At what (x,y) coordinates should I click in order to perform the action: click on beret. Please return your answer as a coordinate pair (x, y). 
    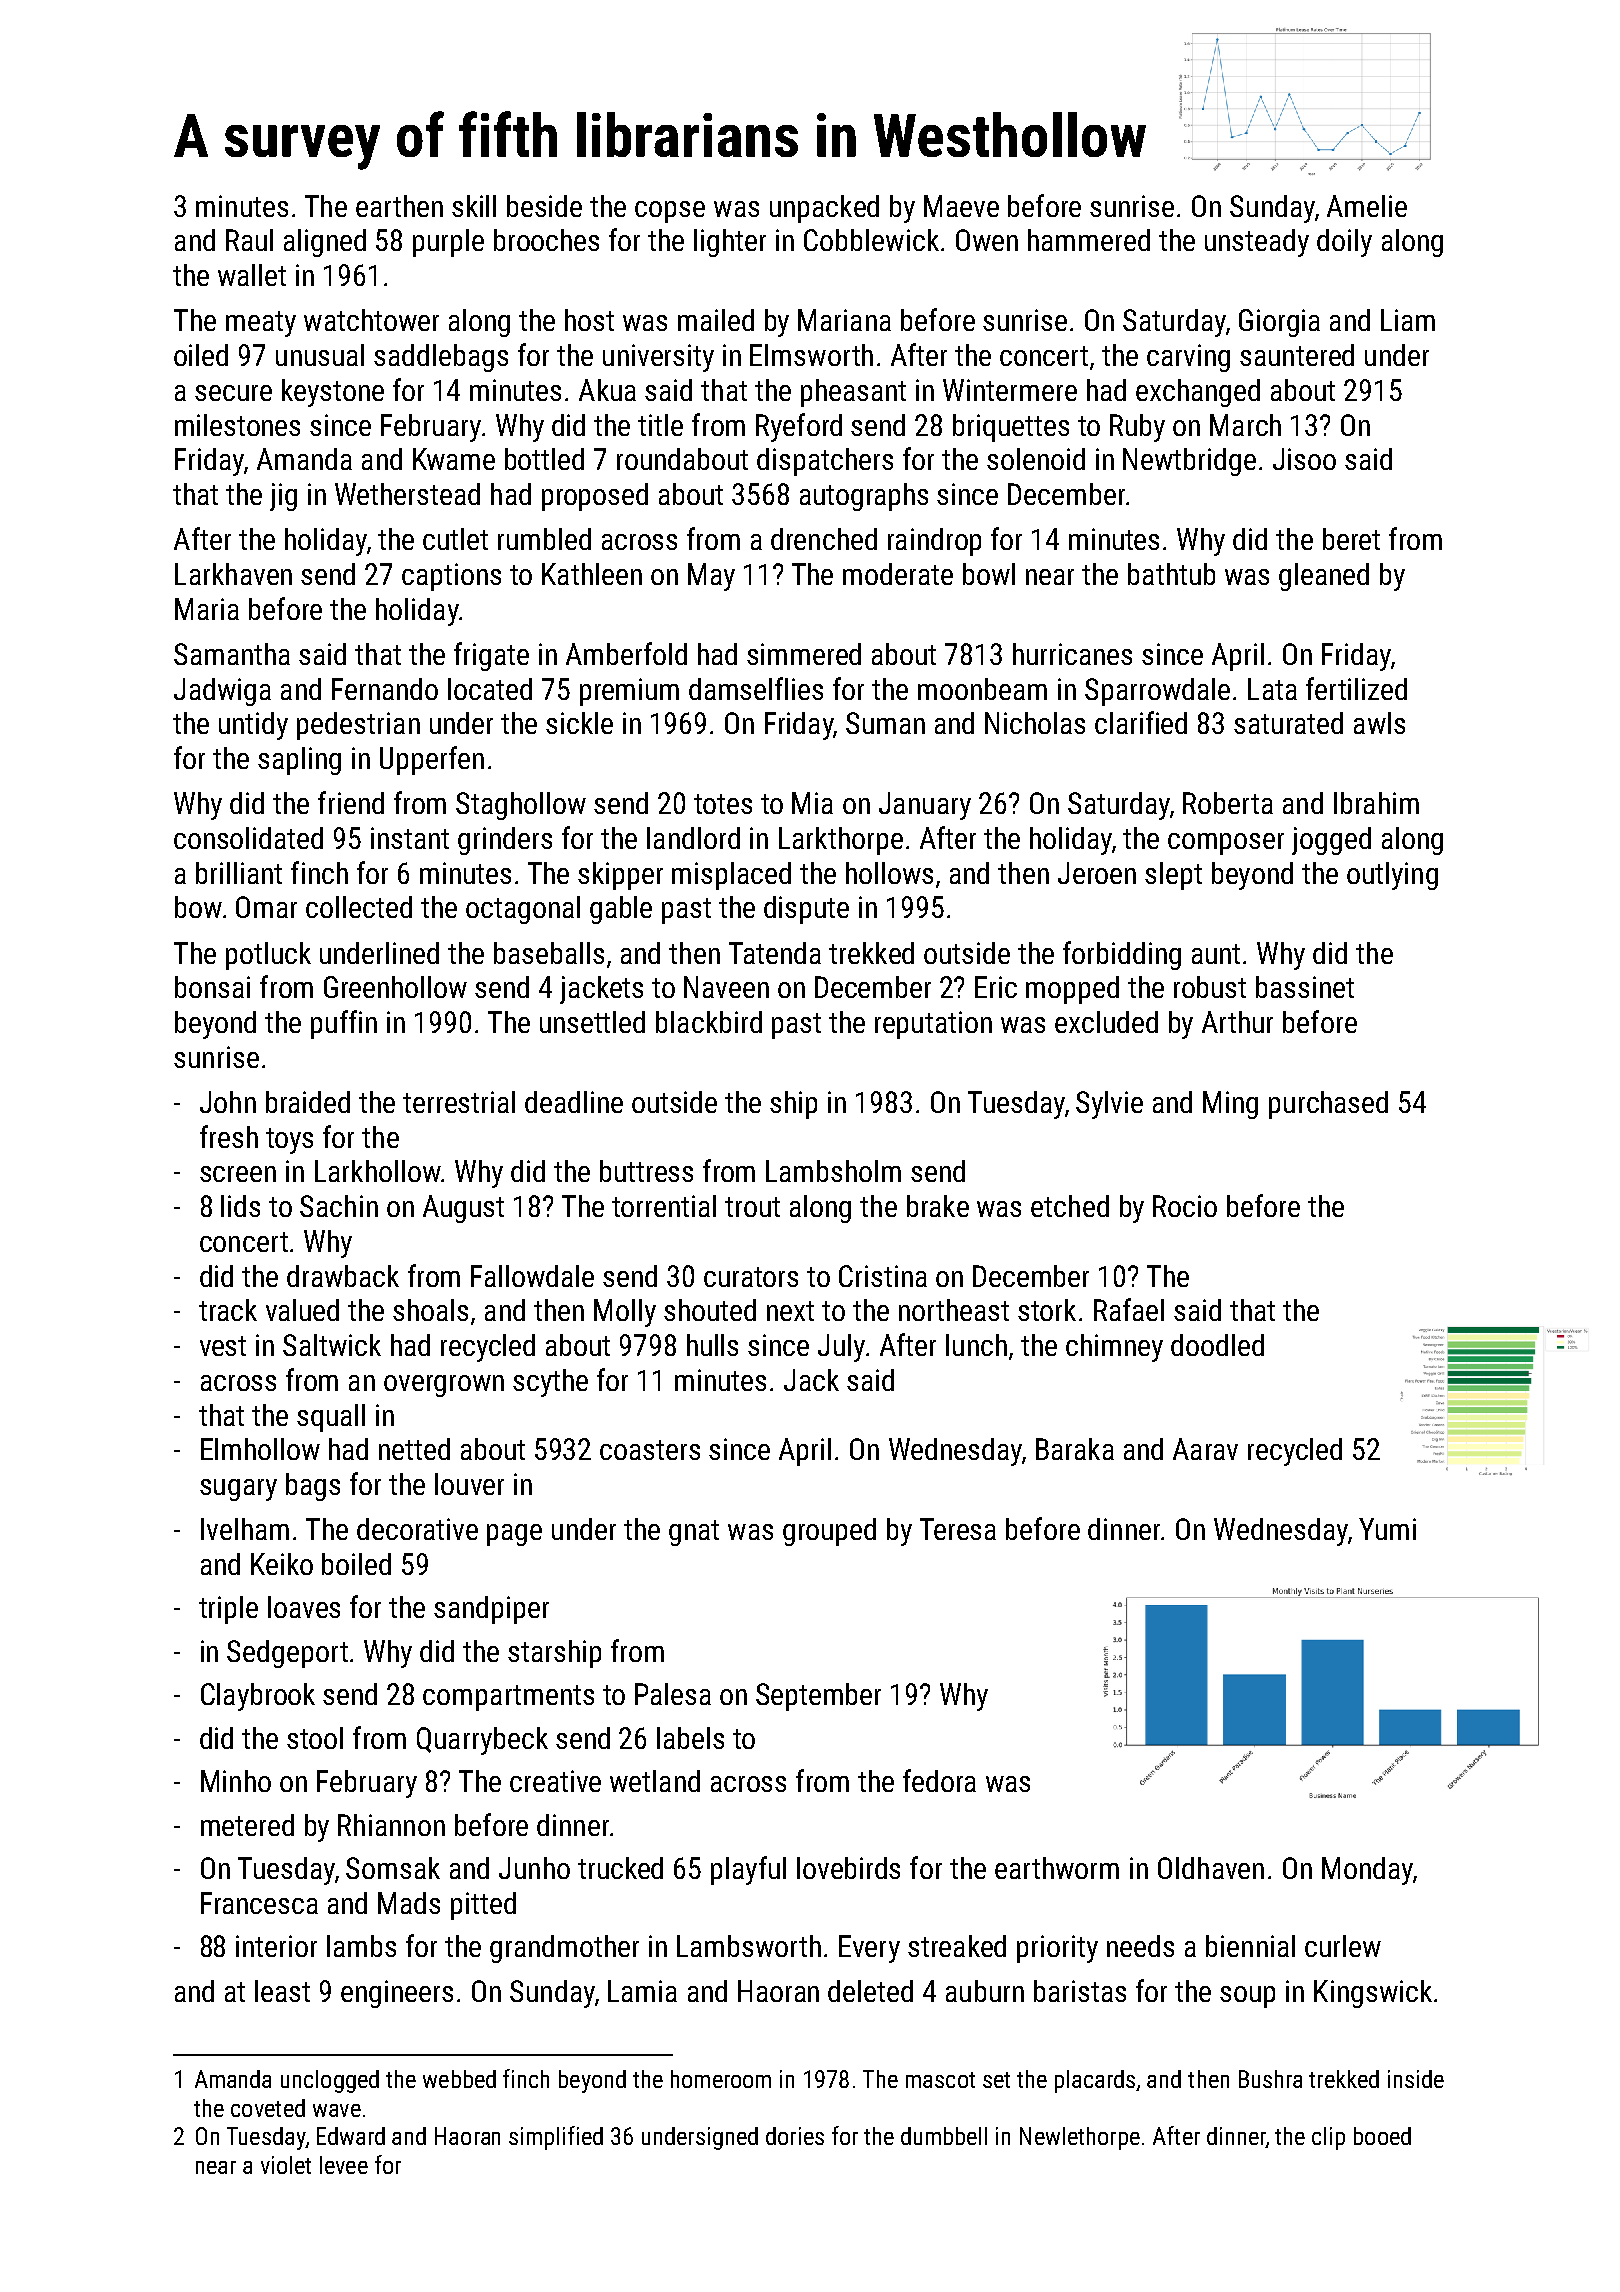
    Looking at the image, I should click on (1351, 539).
